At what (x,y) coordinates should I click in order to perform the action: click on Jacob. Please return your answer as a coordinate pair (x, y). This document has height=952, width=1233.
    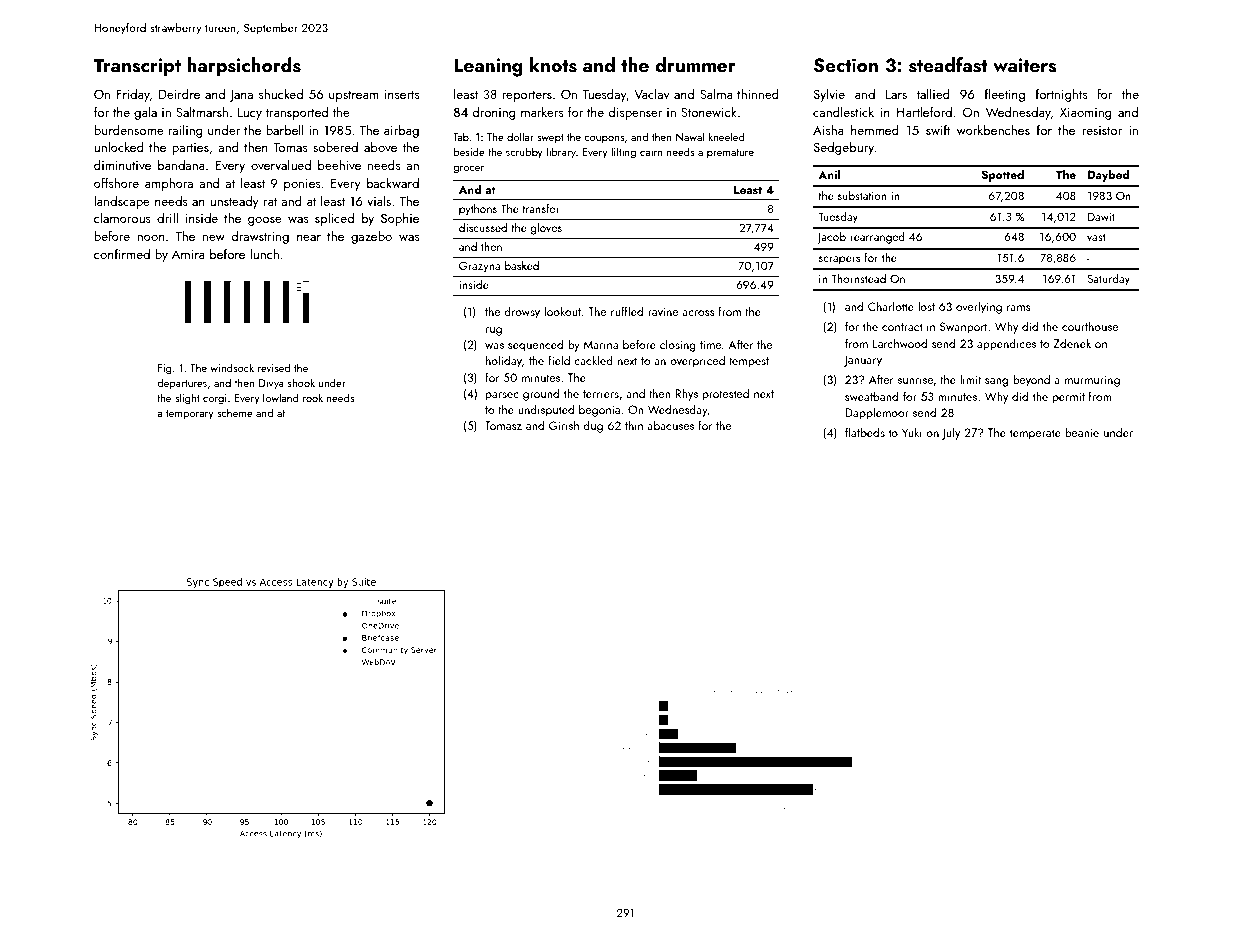
    Looking at the image, I should click on (831, 238).
